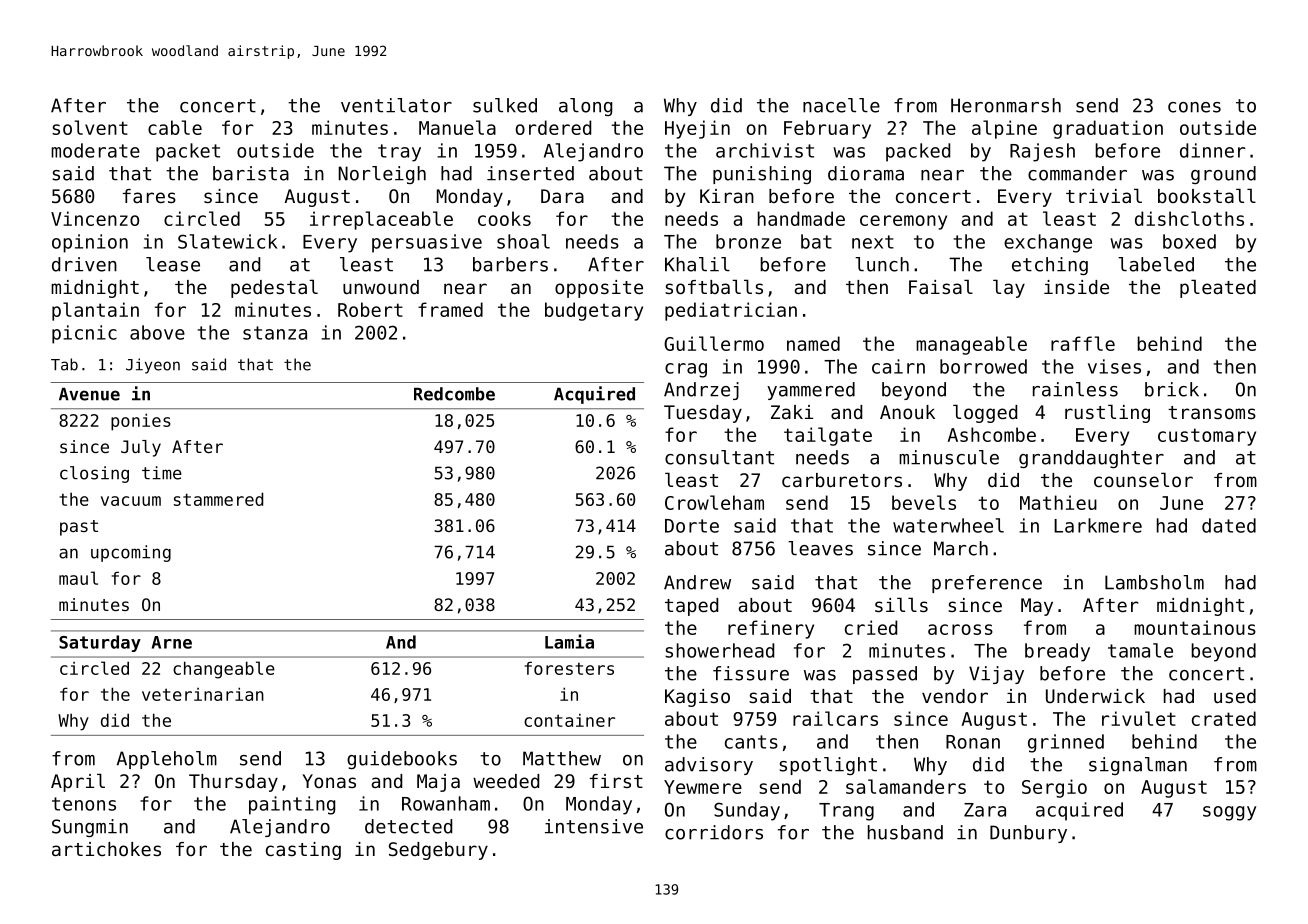  I want to click on guidebooks, so click(402, 760).
